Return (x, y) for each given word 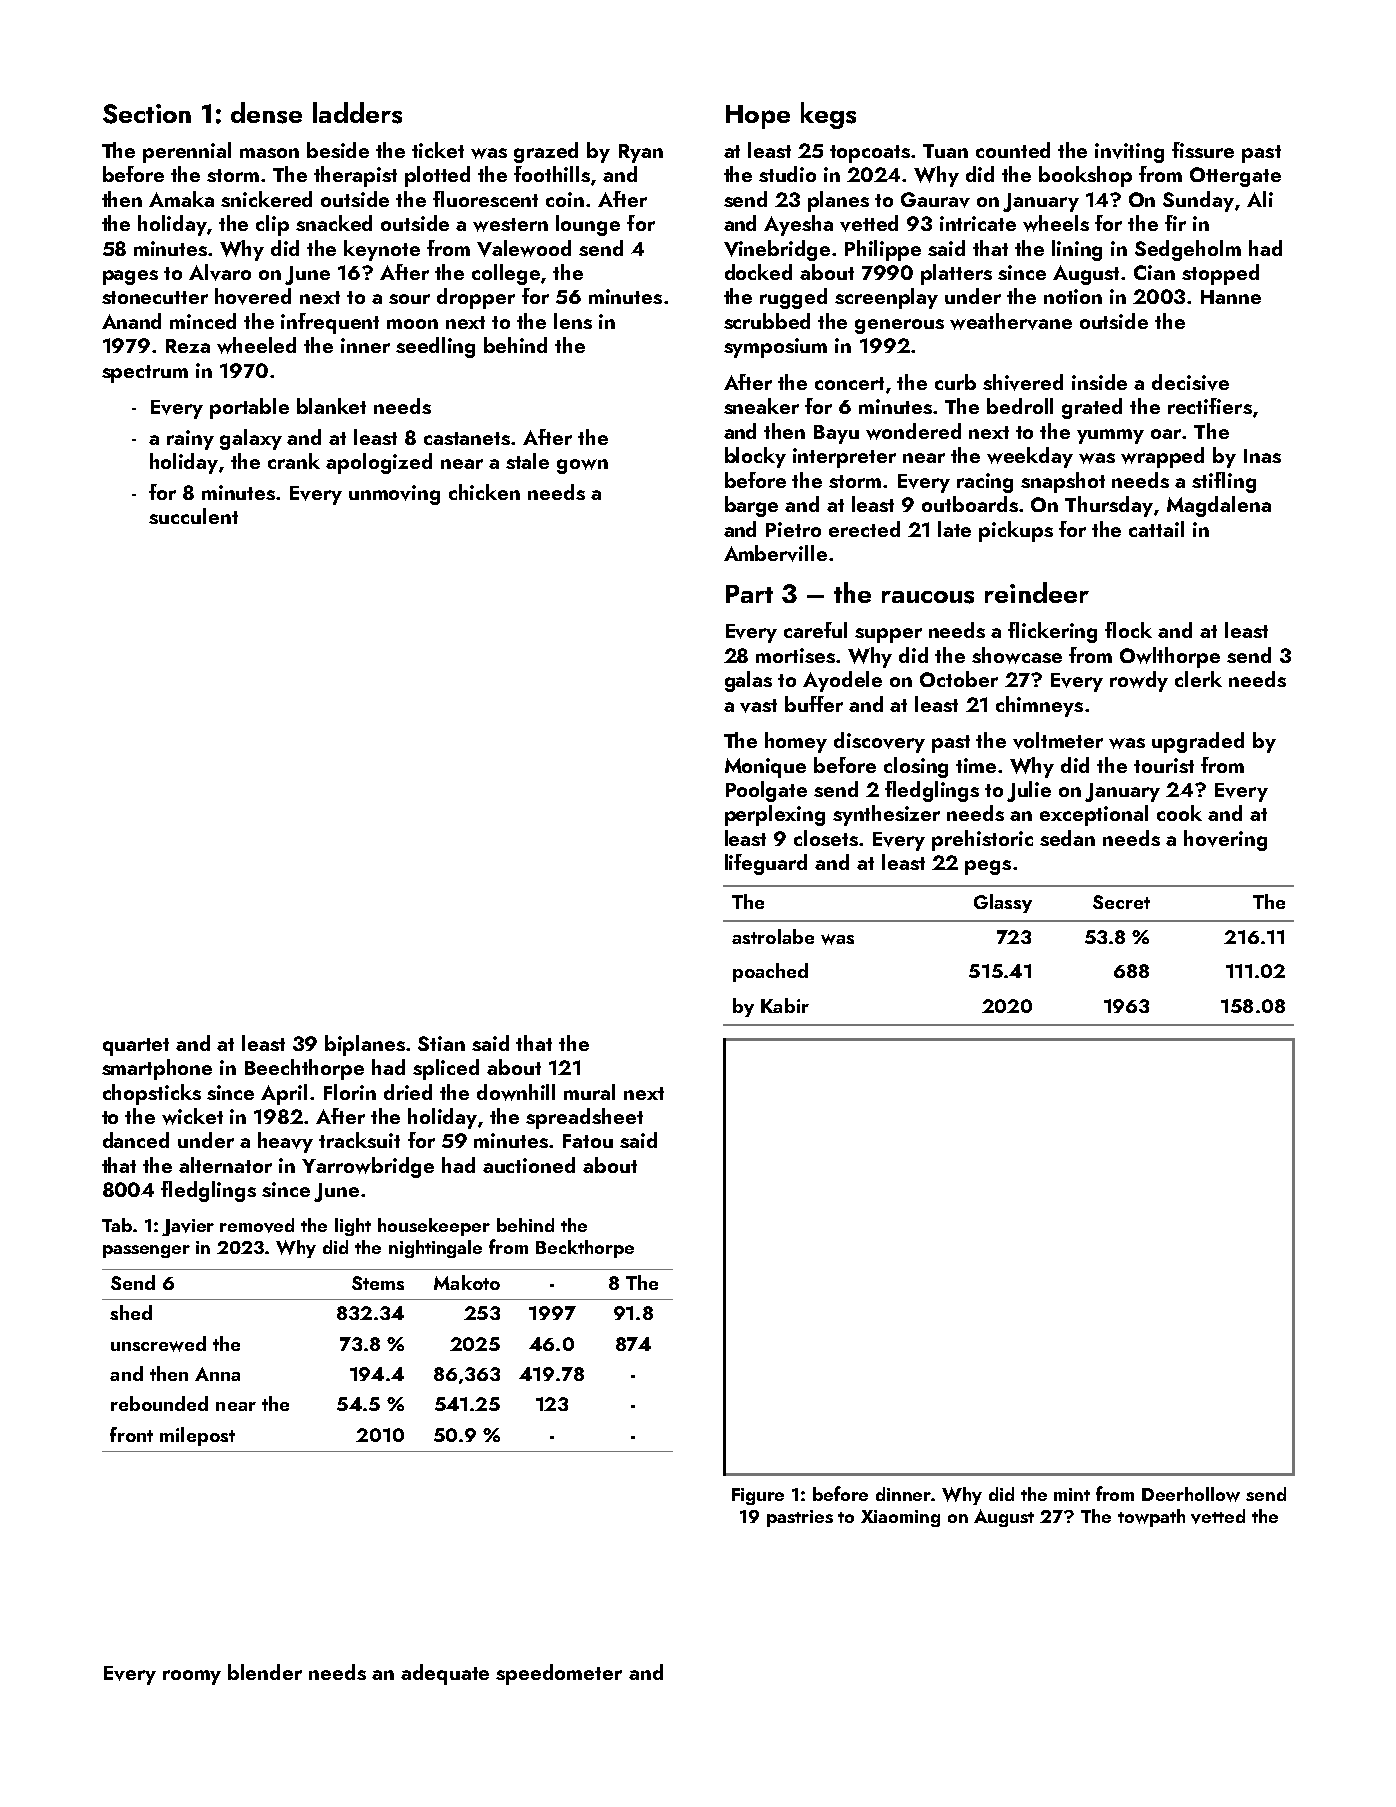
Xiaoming (900, 1518)
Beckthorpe (585, 1249)
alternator (225, 1165)
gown (582, 466)
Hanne (1231, 297)
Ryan (641, 153)
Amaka (181, 199)
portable (249, 408)
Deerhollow (1191, 1494)
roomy (192, 1677)
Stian (441, 1043)
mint (1072, 1494)
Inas (1262, 456)
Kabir (785, 1005)
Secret (1121, 902)
